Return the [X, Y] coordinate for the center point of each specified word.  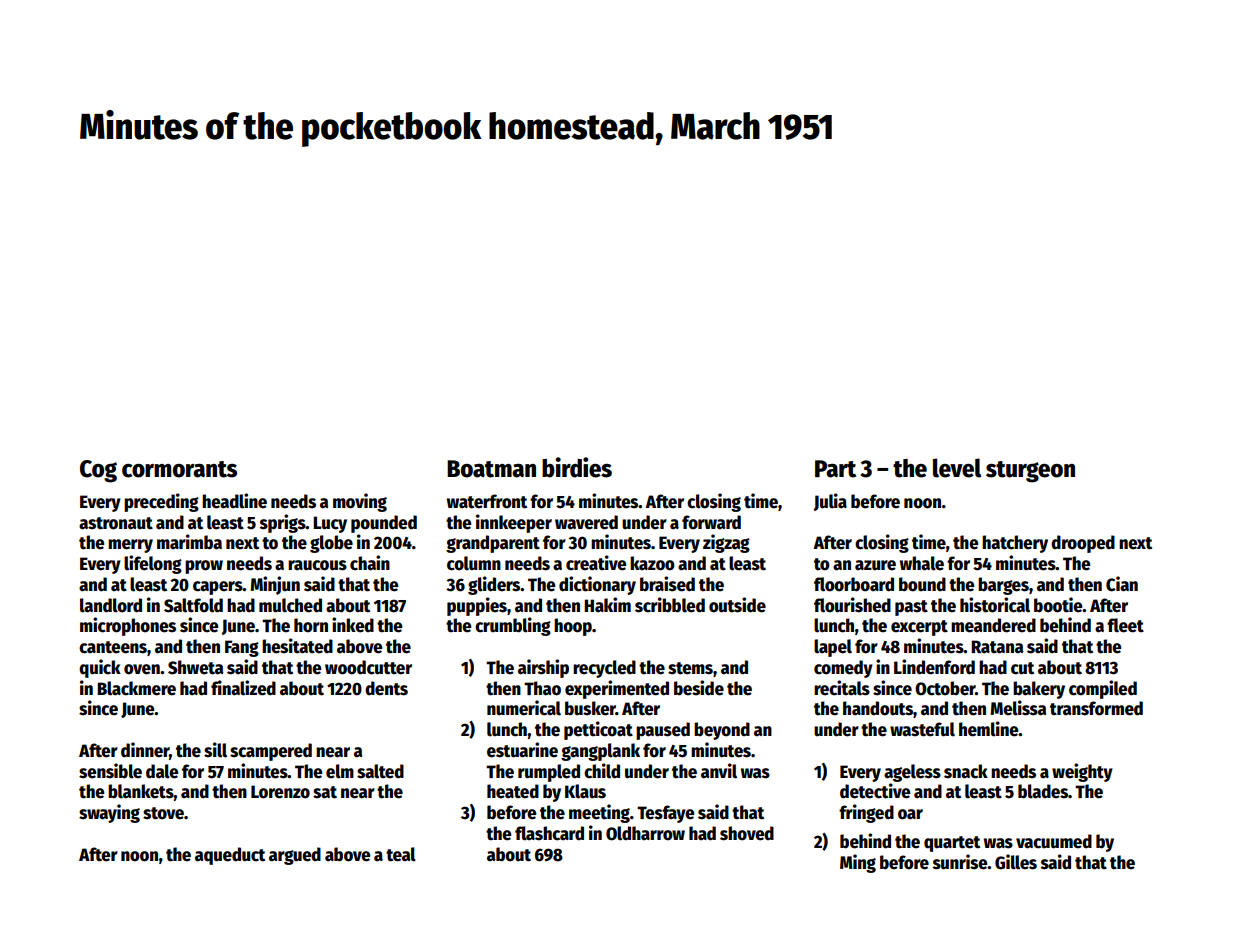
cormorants [179, 469]
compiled [1103, 689]
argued [295, 856]
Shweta [196, 667]
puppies [477, 606]
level [957, 468]
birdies [577, 467]
